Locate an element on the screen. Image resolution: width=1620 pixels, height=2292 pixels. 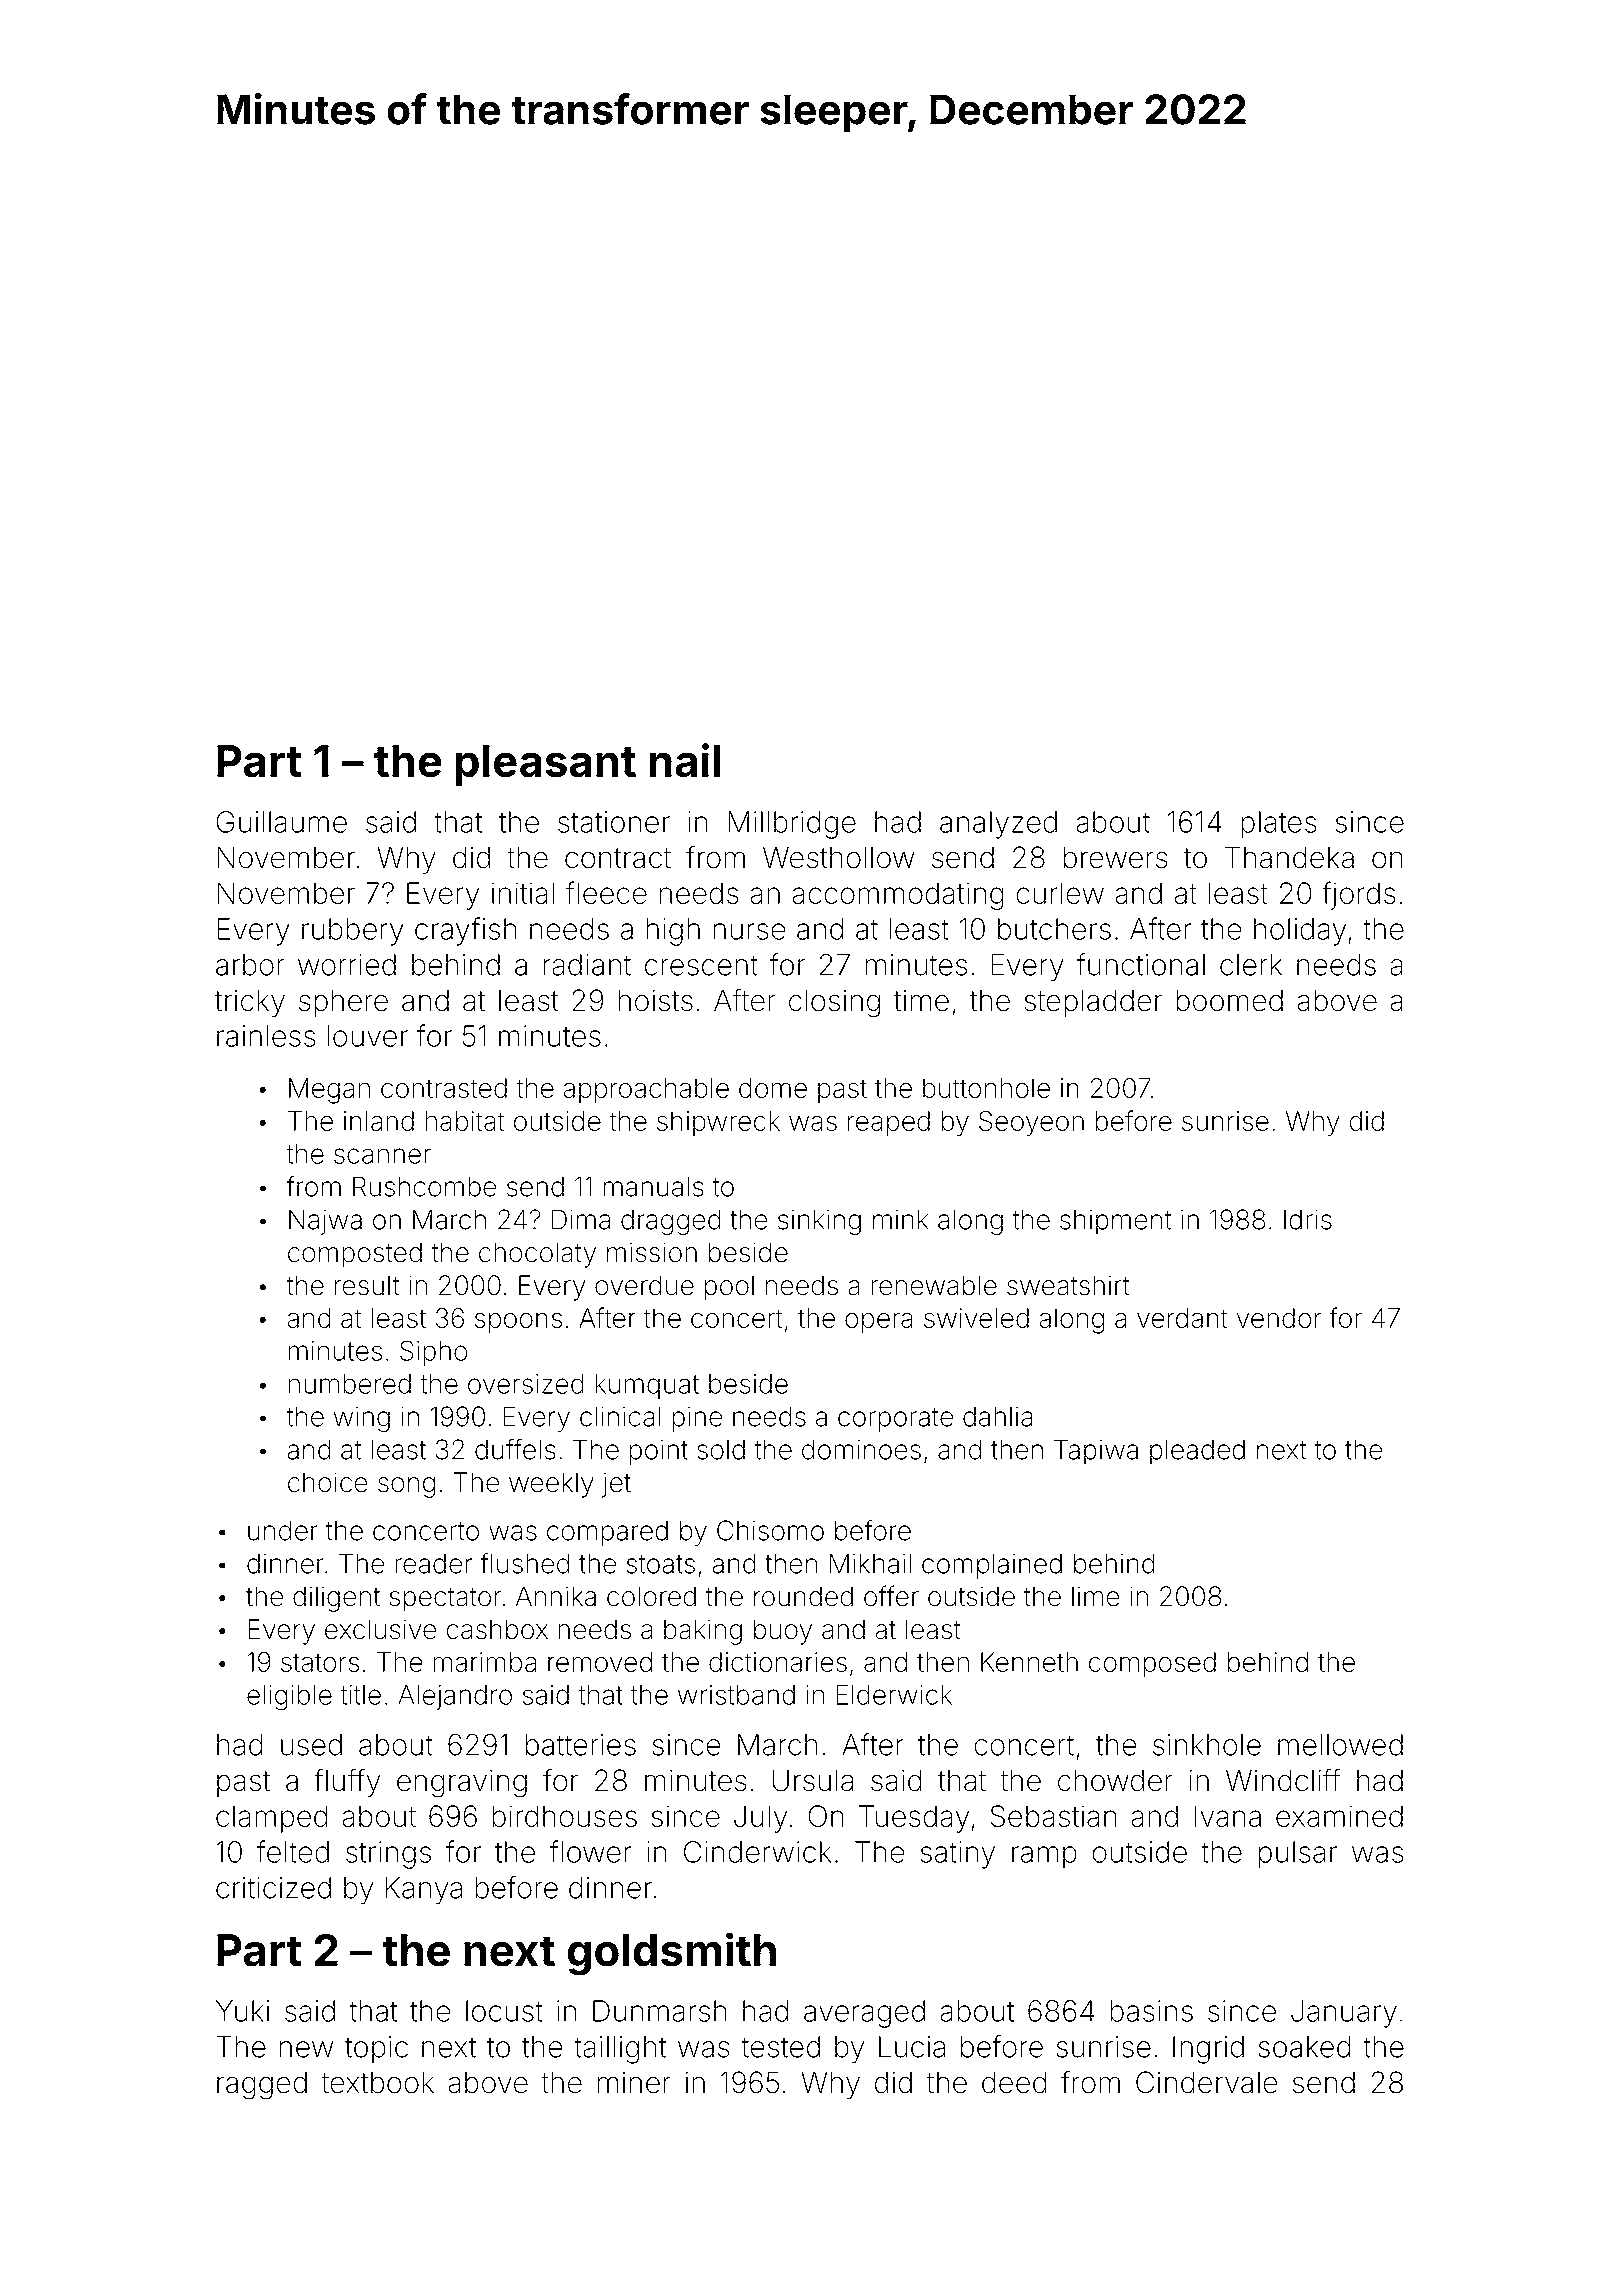
pulsar is located at coordinates (1298, 1855).
